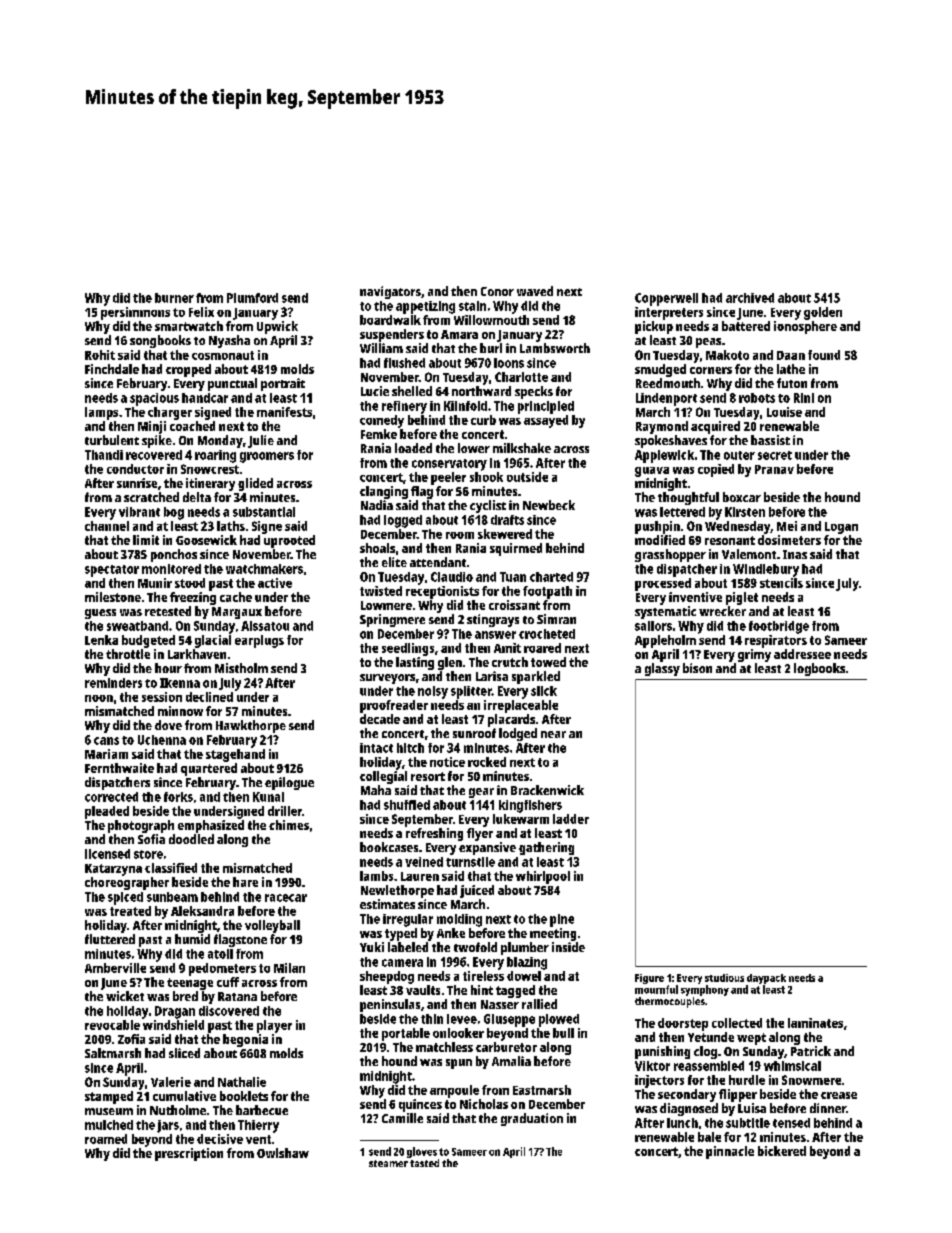 This document has width=952, height=1233. Describe the element at coordinates (242, 1082) in the document. I see `Nathalie` at that location.
